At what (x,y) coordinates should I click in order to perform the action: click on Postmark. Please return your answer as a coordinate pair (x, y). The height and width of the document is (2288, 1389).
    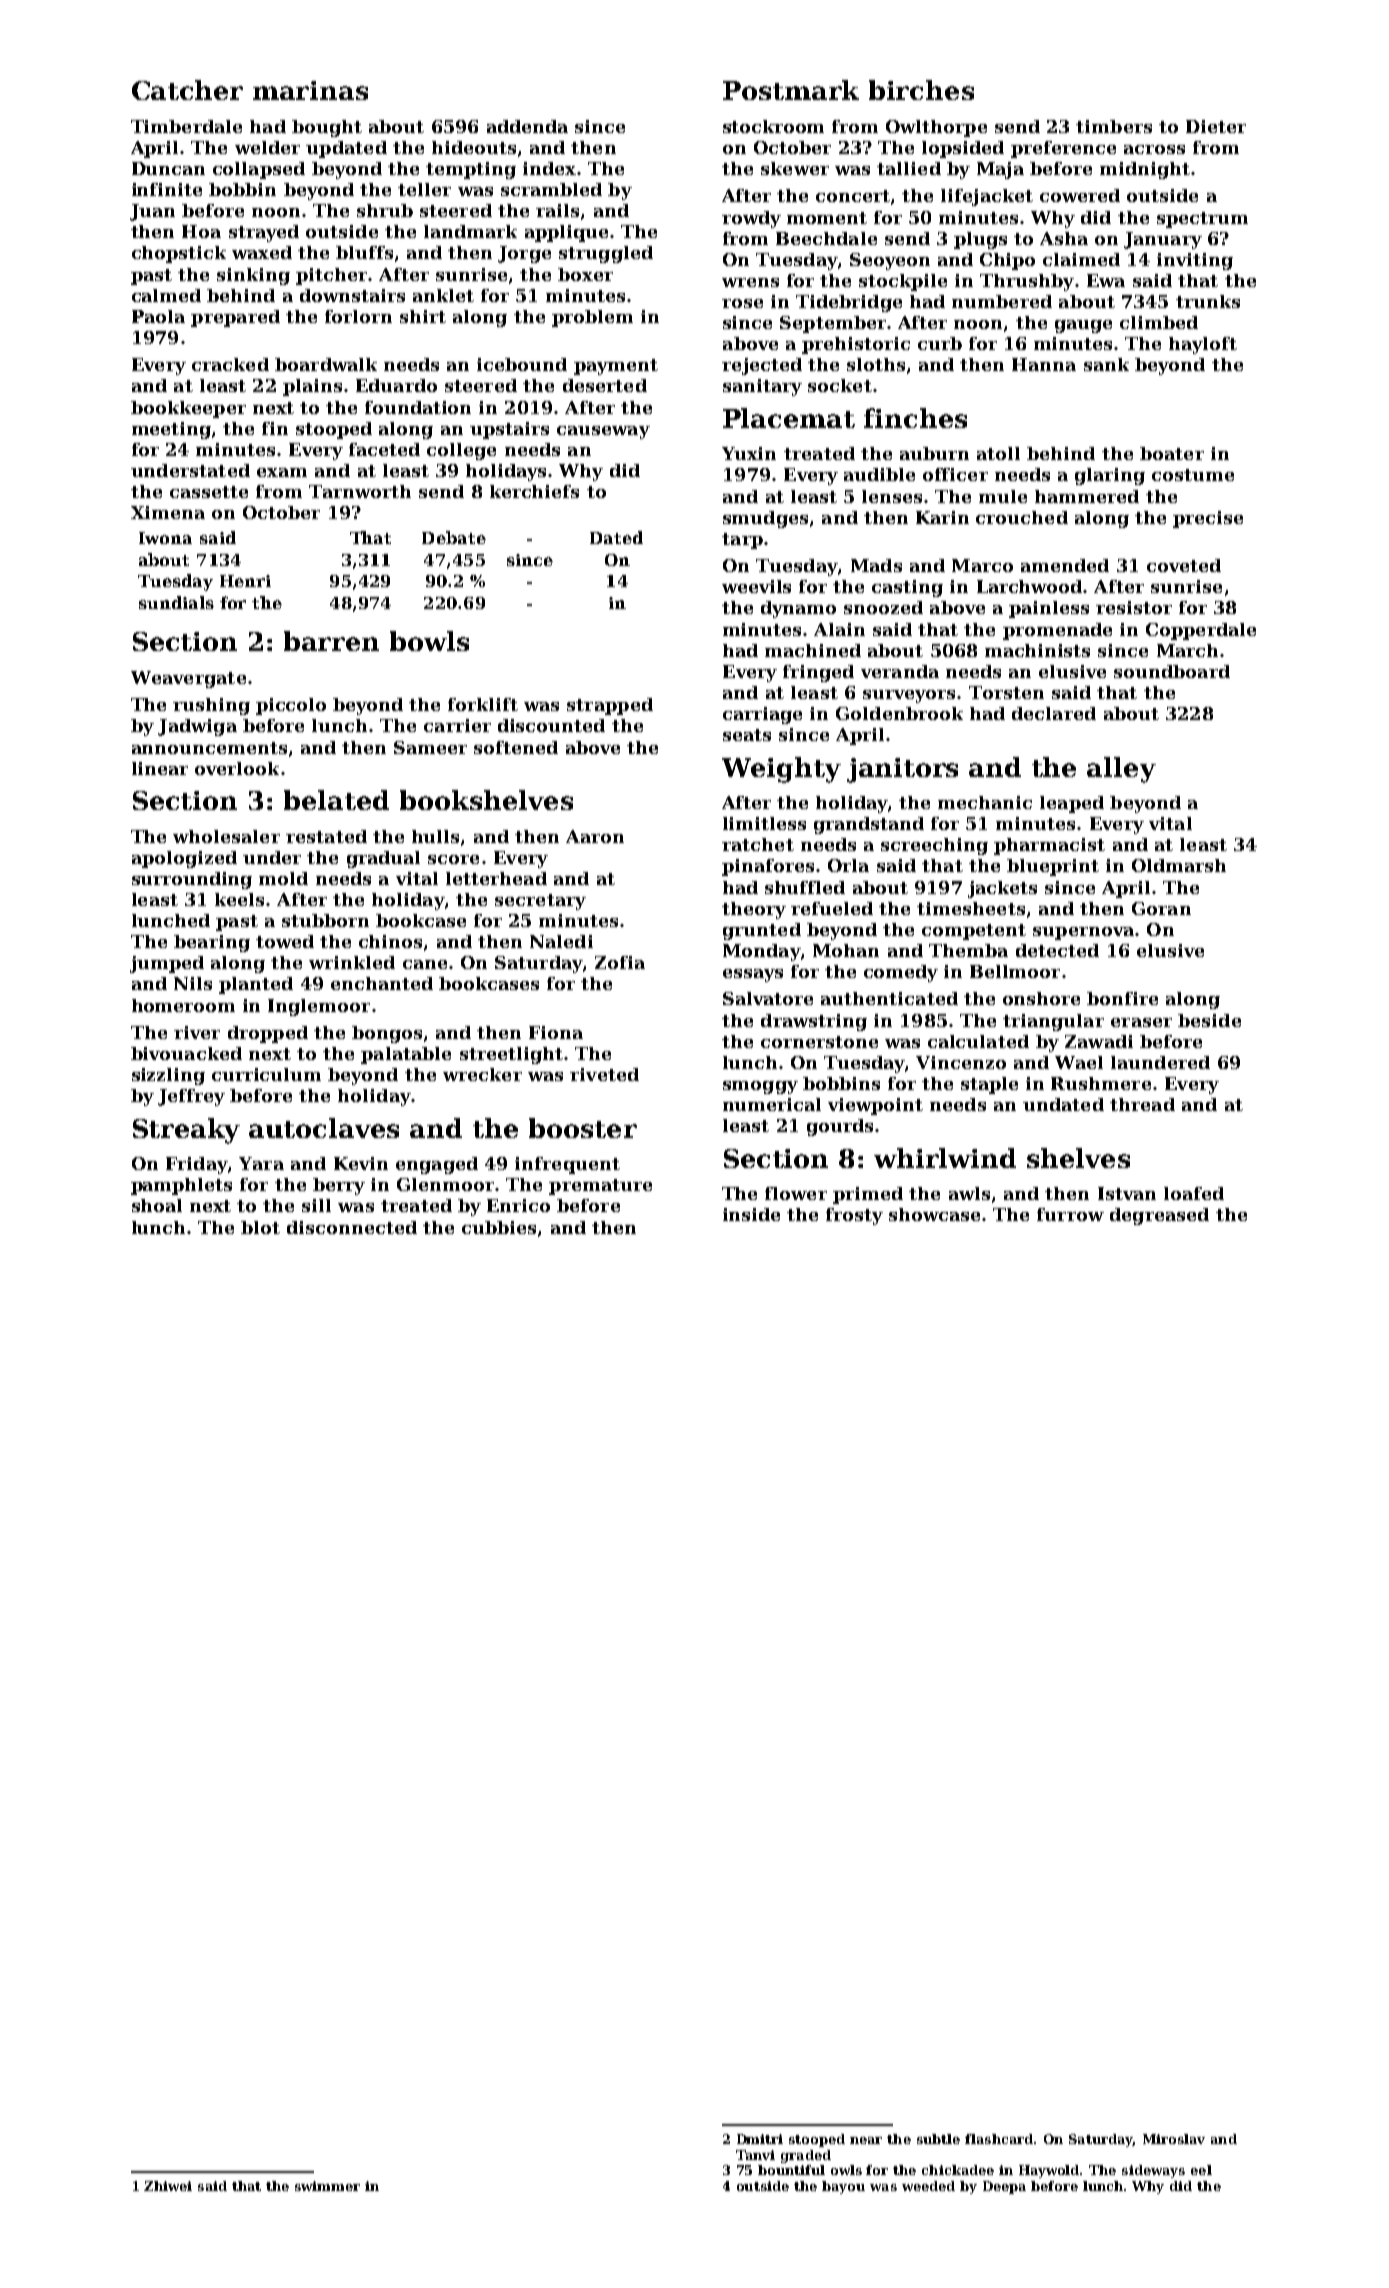
    Looking at the image, I should click on (791, 90).
